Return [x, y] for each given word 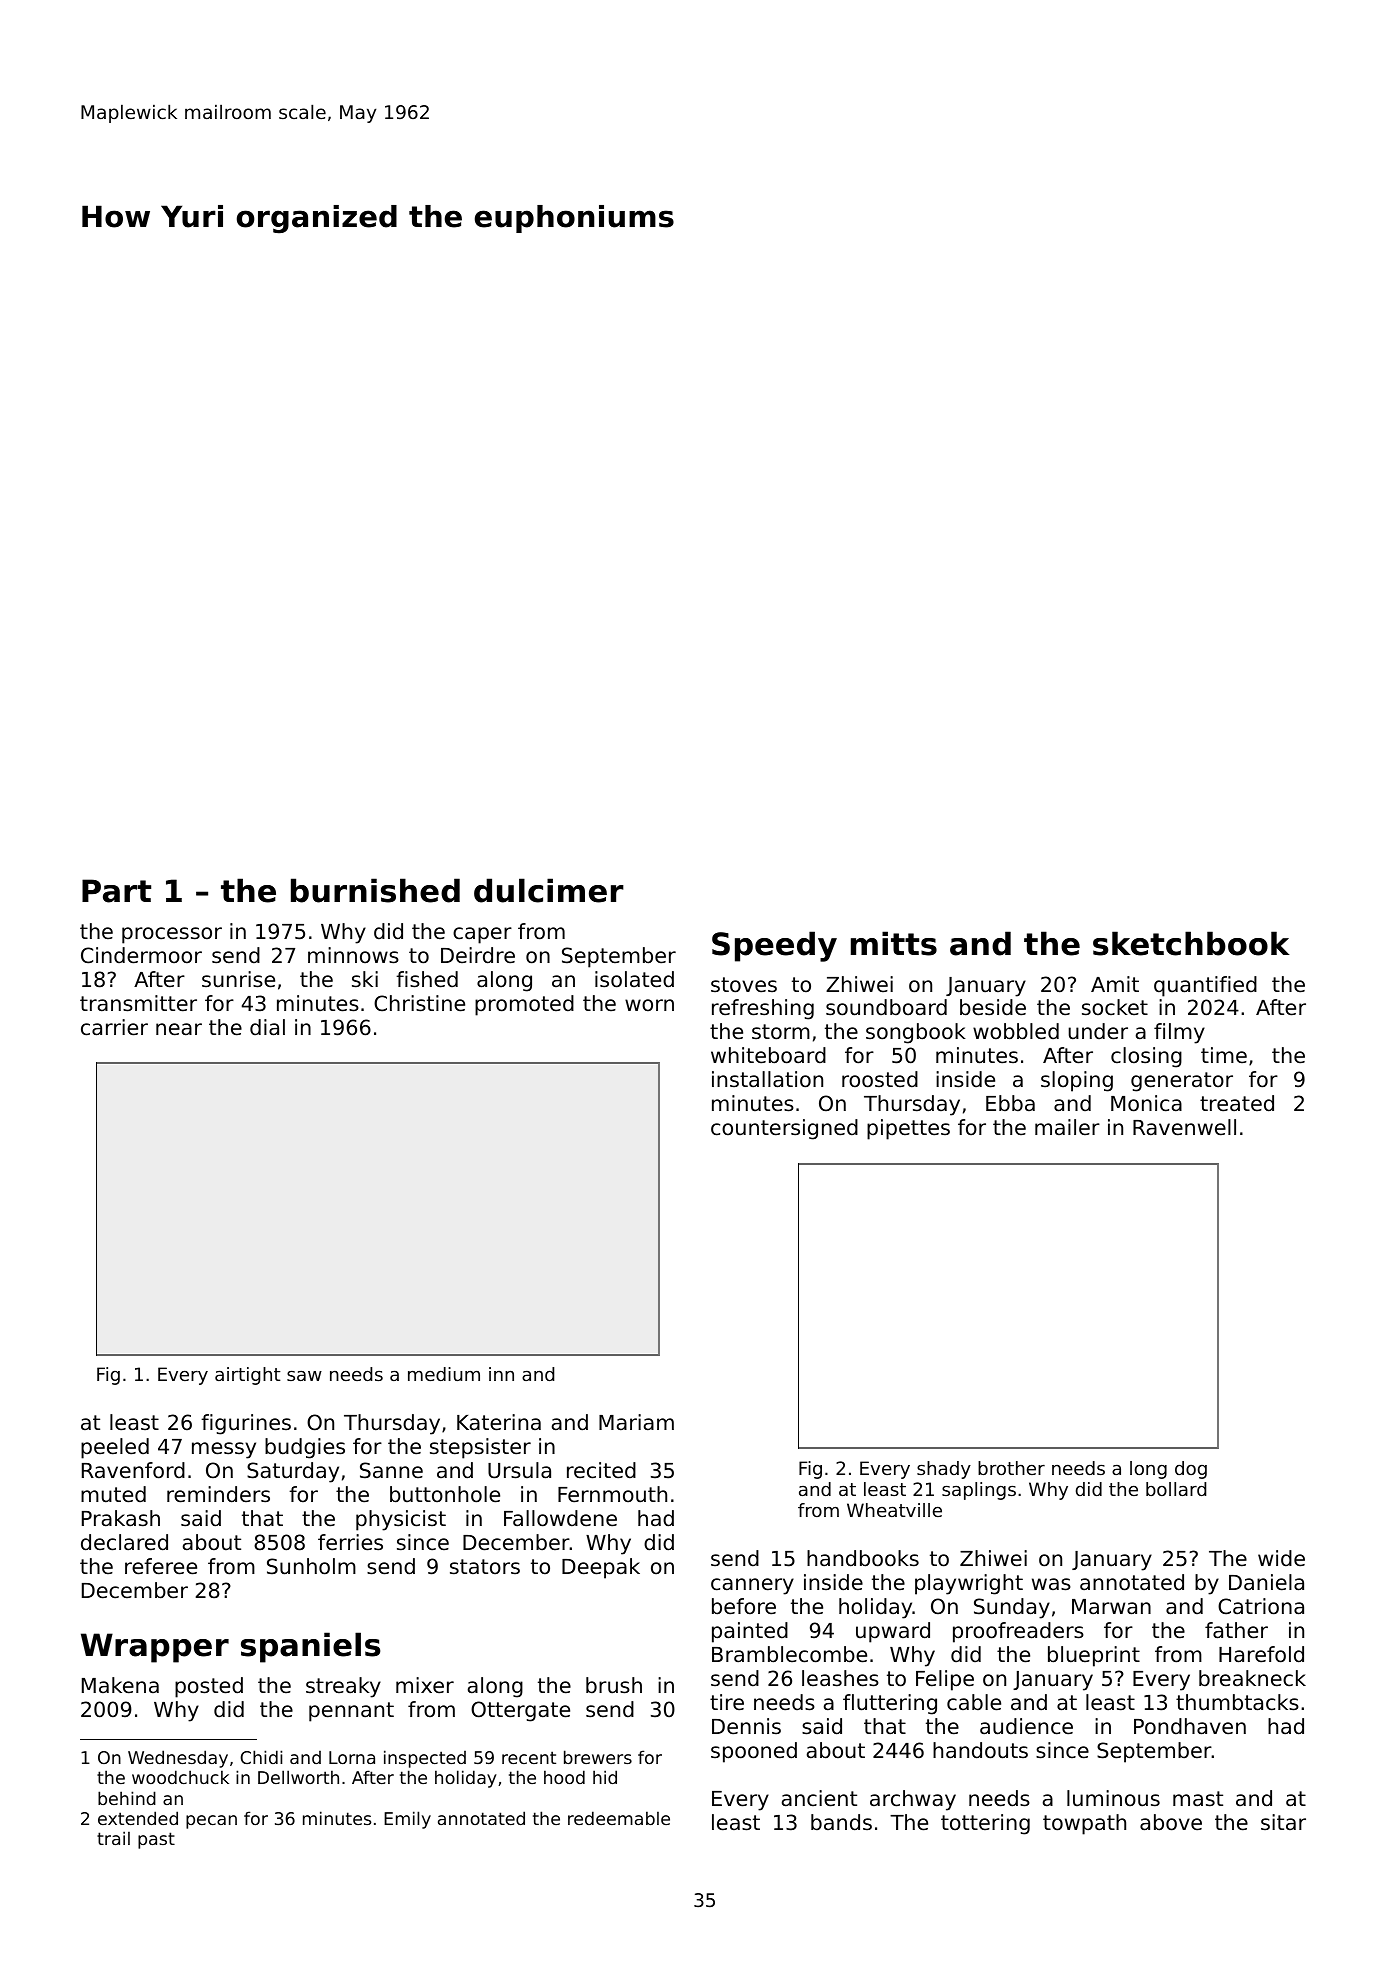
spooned [754, 1752]
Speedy [774, 946]
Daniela [1266, 1582]
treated [1237, 1103]
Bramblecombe [789, 1654]
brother [1011, 1468]
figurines [246, 1424]
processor [172, 935]
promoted [524, 1005]
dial [267, 1027]
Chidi [261, 1757]
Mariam [636, 1422]
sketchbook [1191, 943]
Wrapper [155, 1648]
